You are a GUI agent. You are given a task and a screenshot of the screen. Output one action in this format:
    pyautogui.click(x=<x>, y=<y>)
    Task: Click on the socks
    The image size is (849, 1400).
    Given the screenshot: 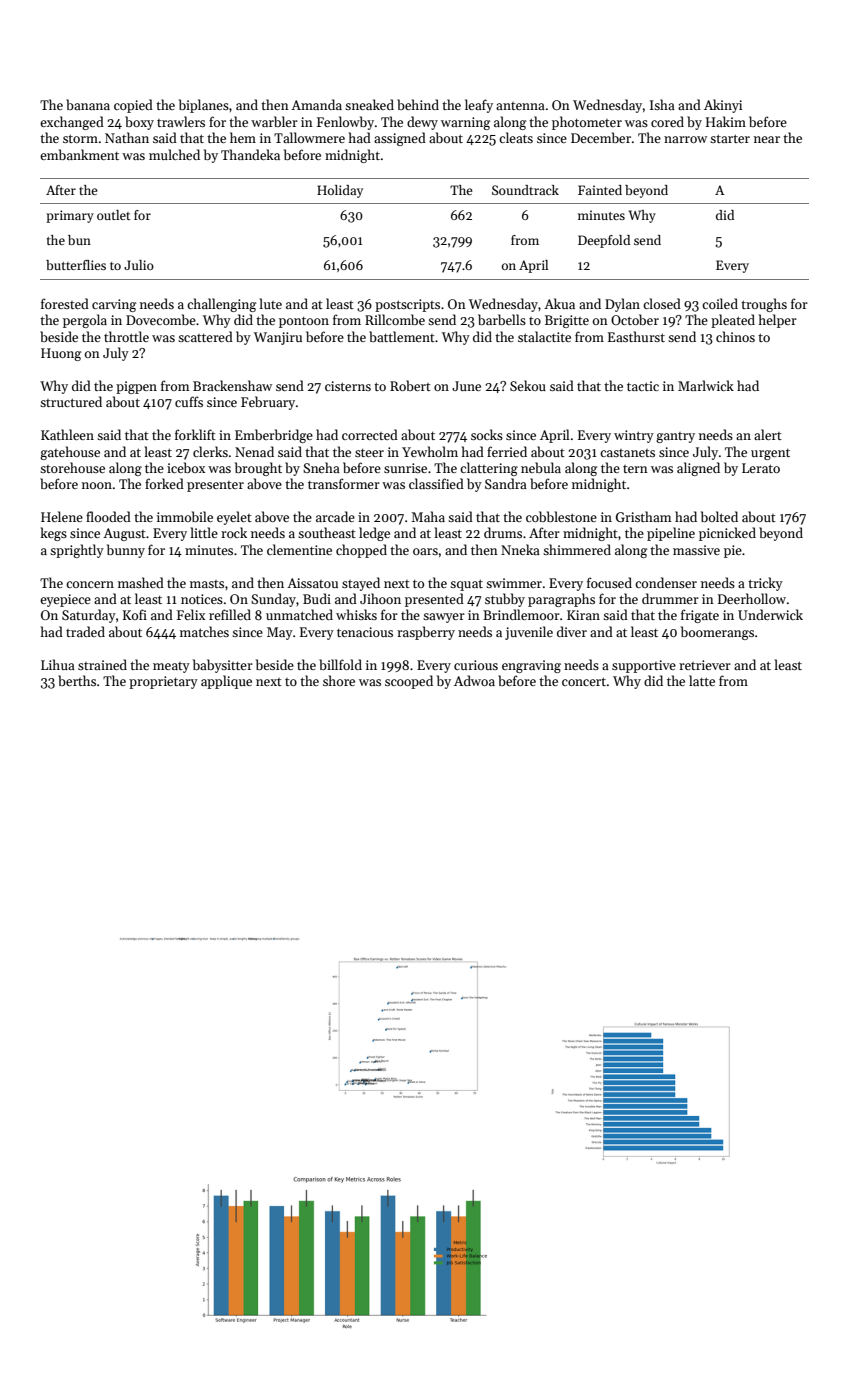 What is the action you would take?
    pyautogui.click(x=487, y=434)
